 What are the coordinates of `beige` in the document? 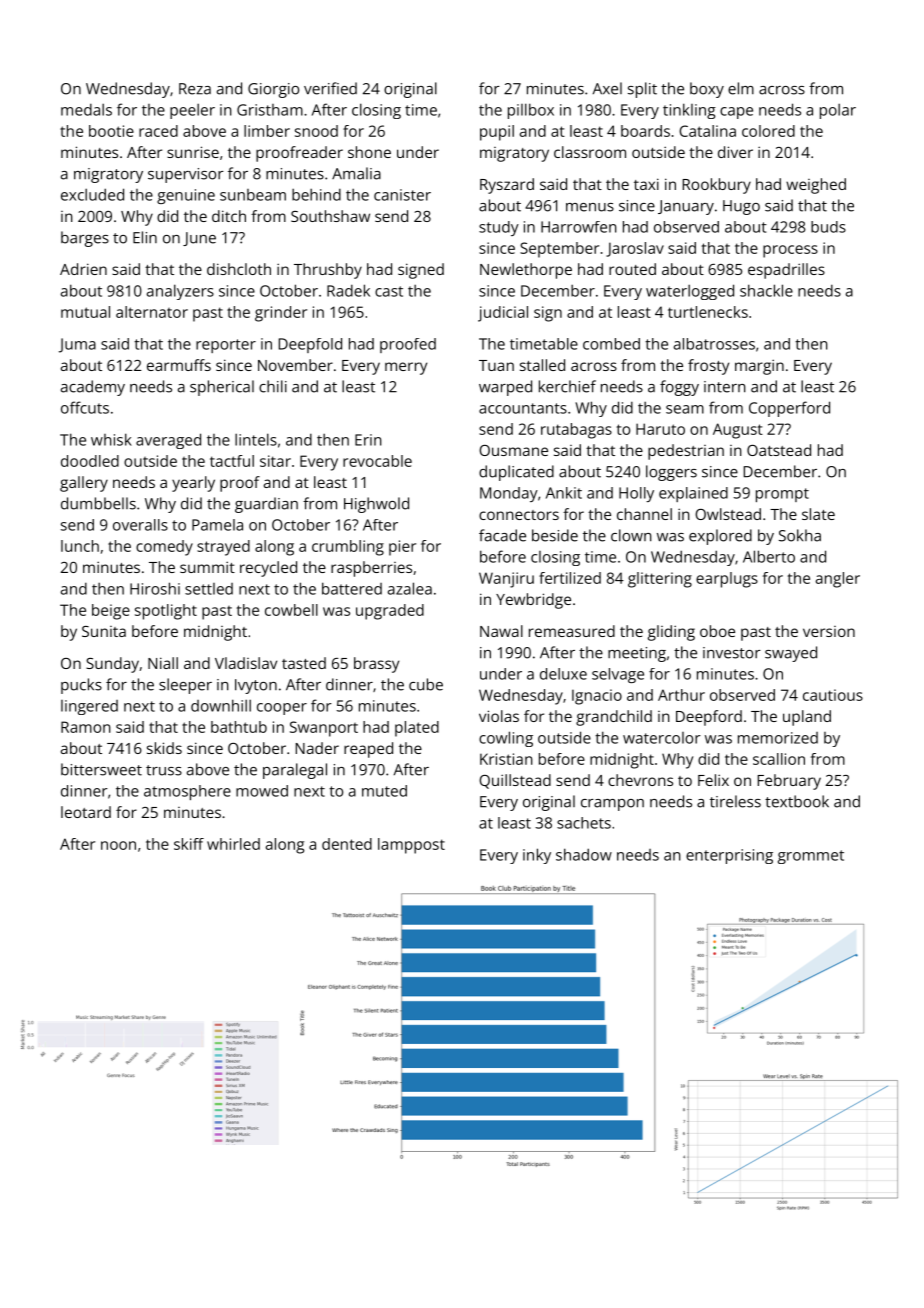 It's located at (111, 612).
